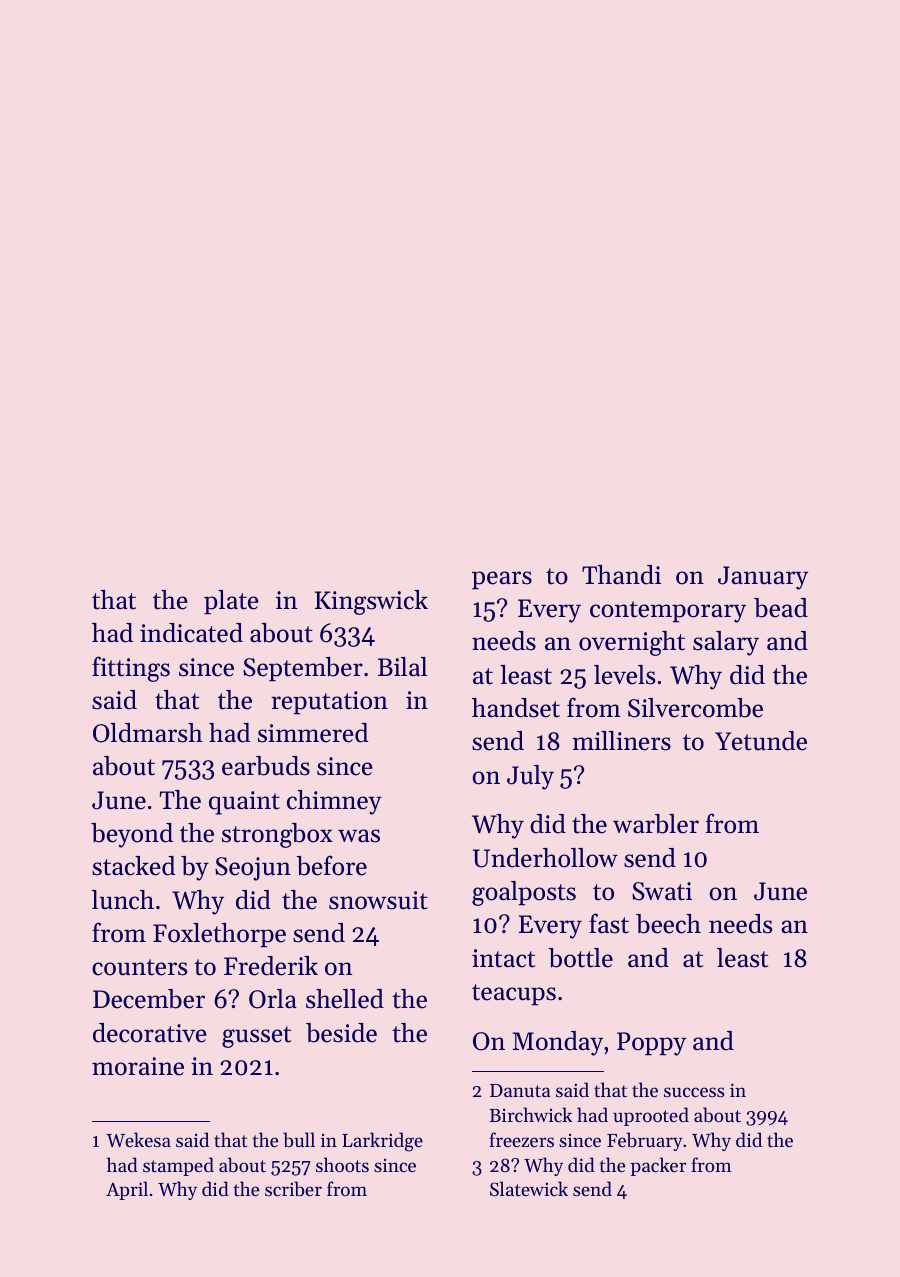 This page has height=1277, width=900. Describe the element at coordinates (313, 733) in the page. I see `simmered` at that location.
